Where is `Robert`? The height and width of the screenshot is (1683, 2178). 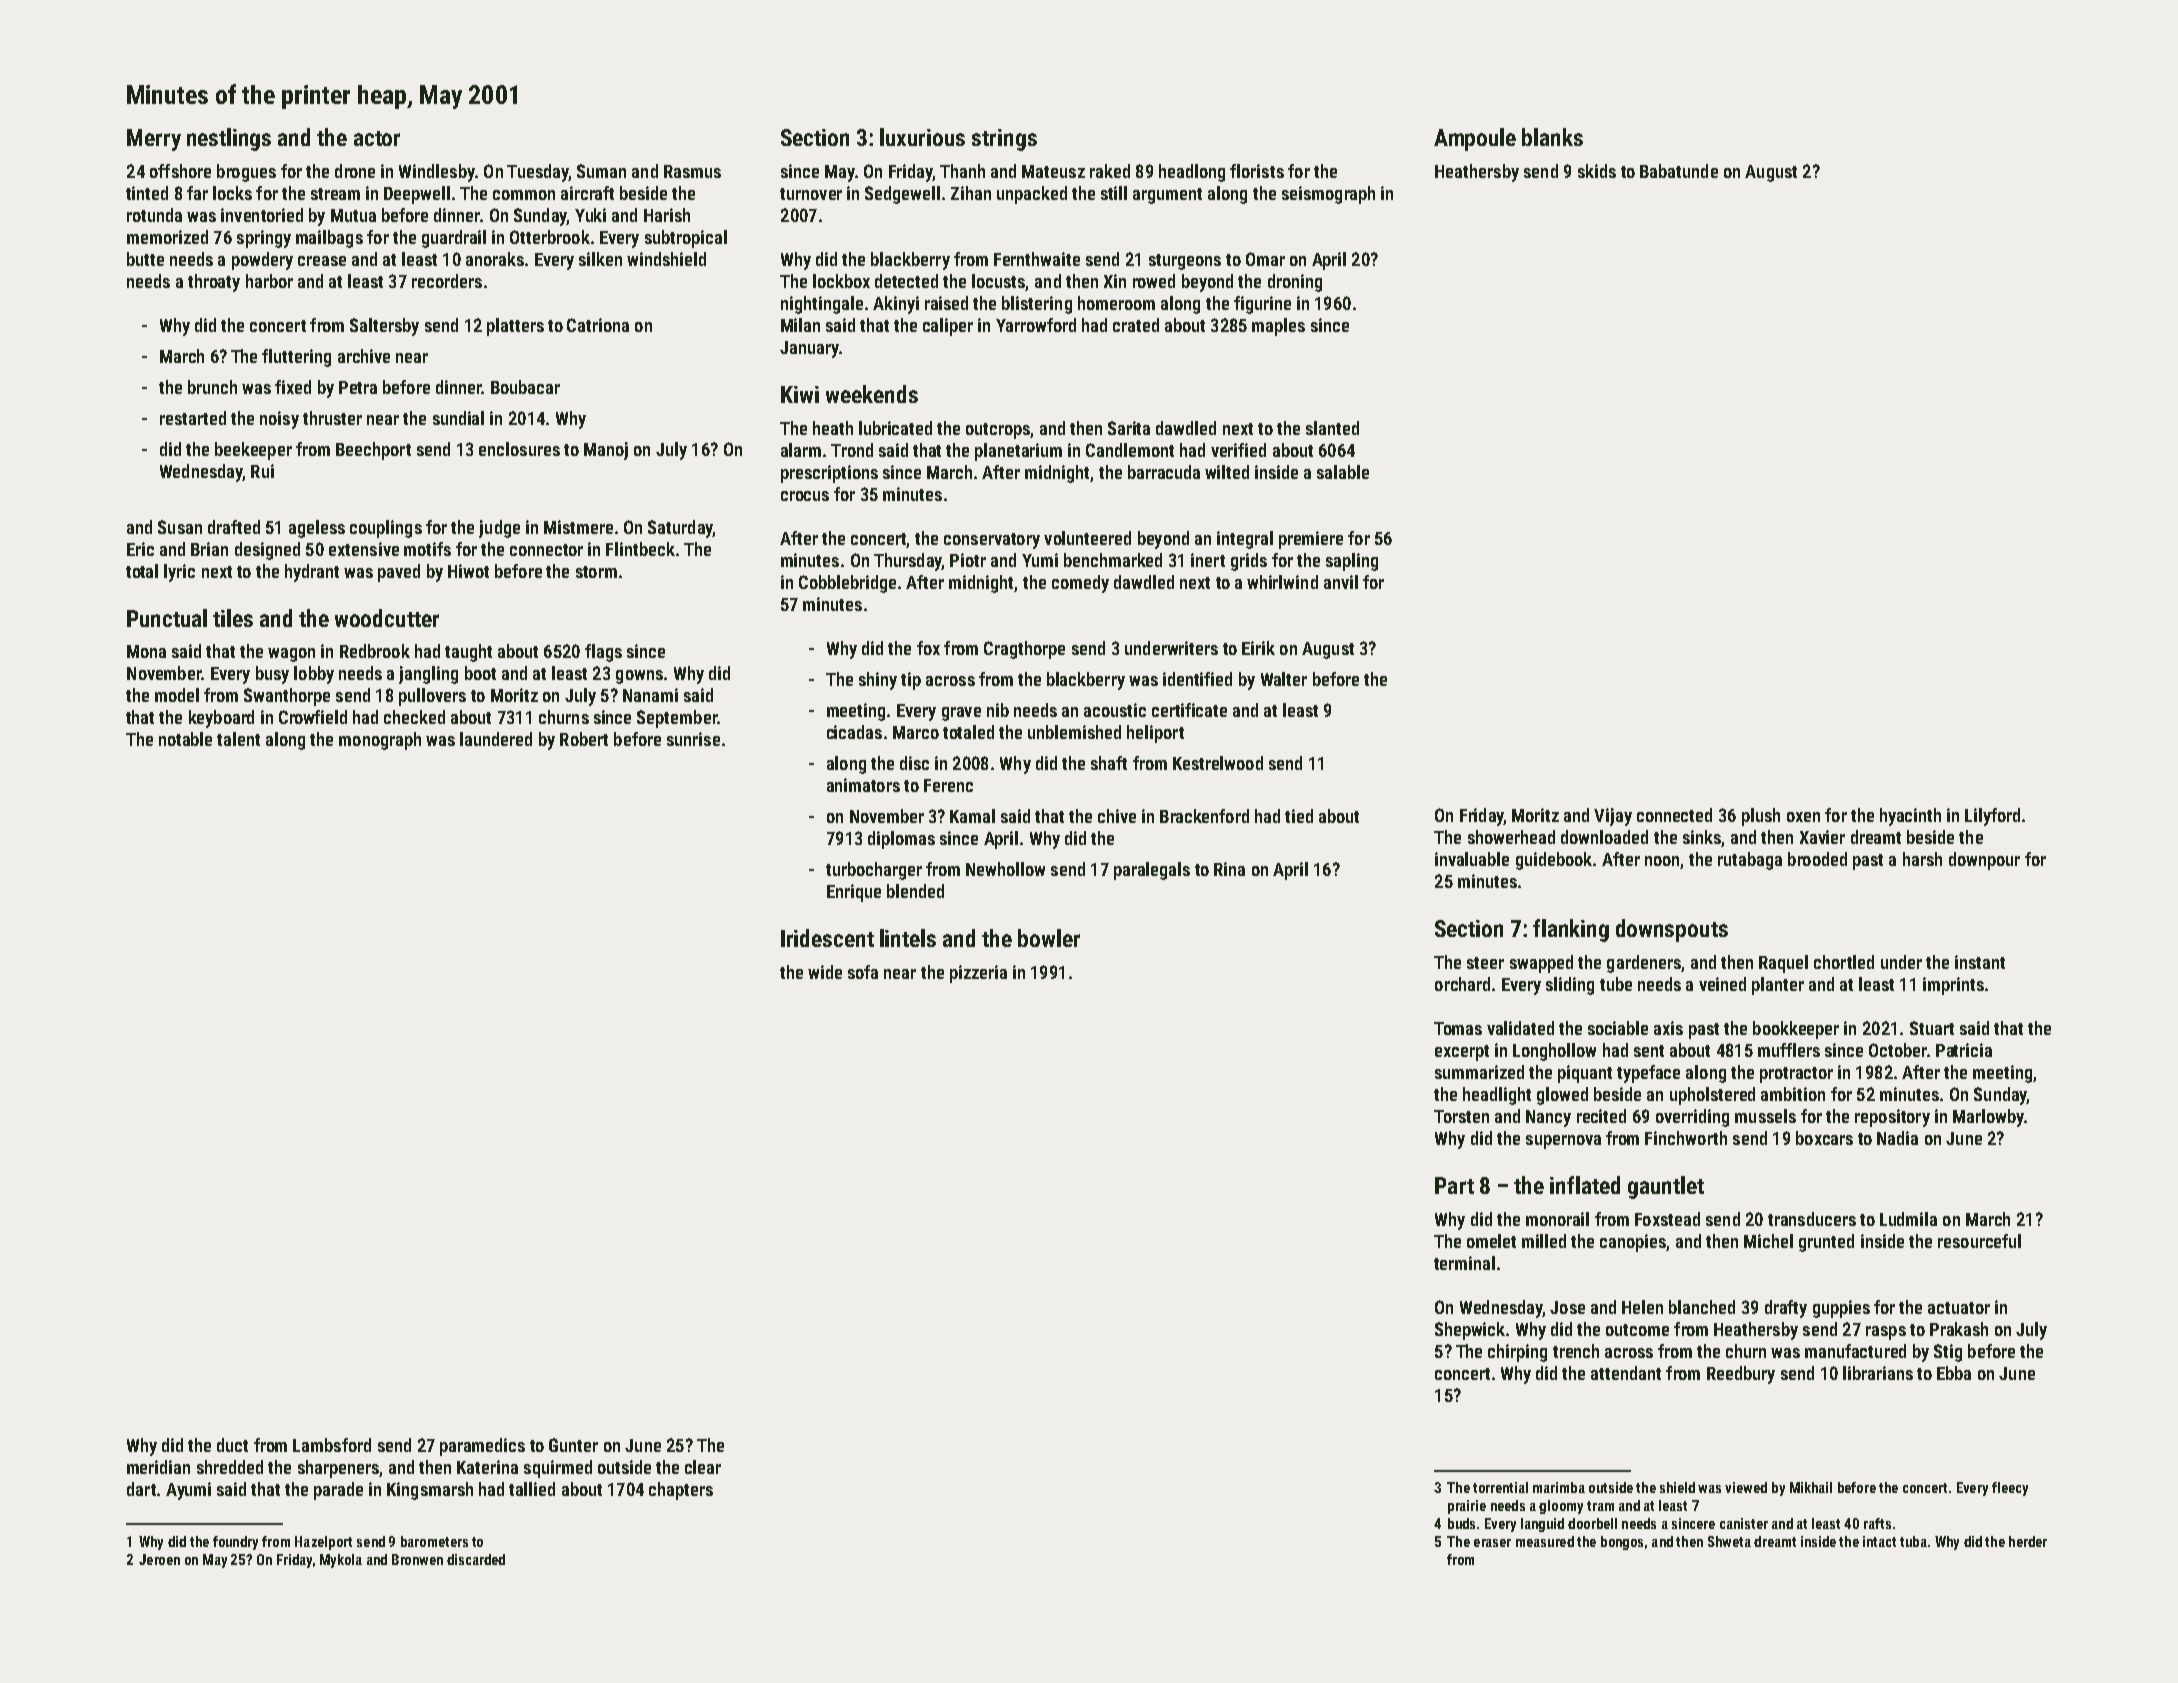 Robert is located at coordinates (584, 739).
